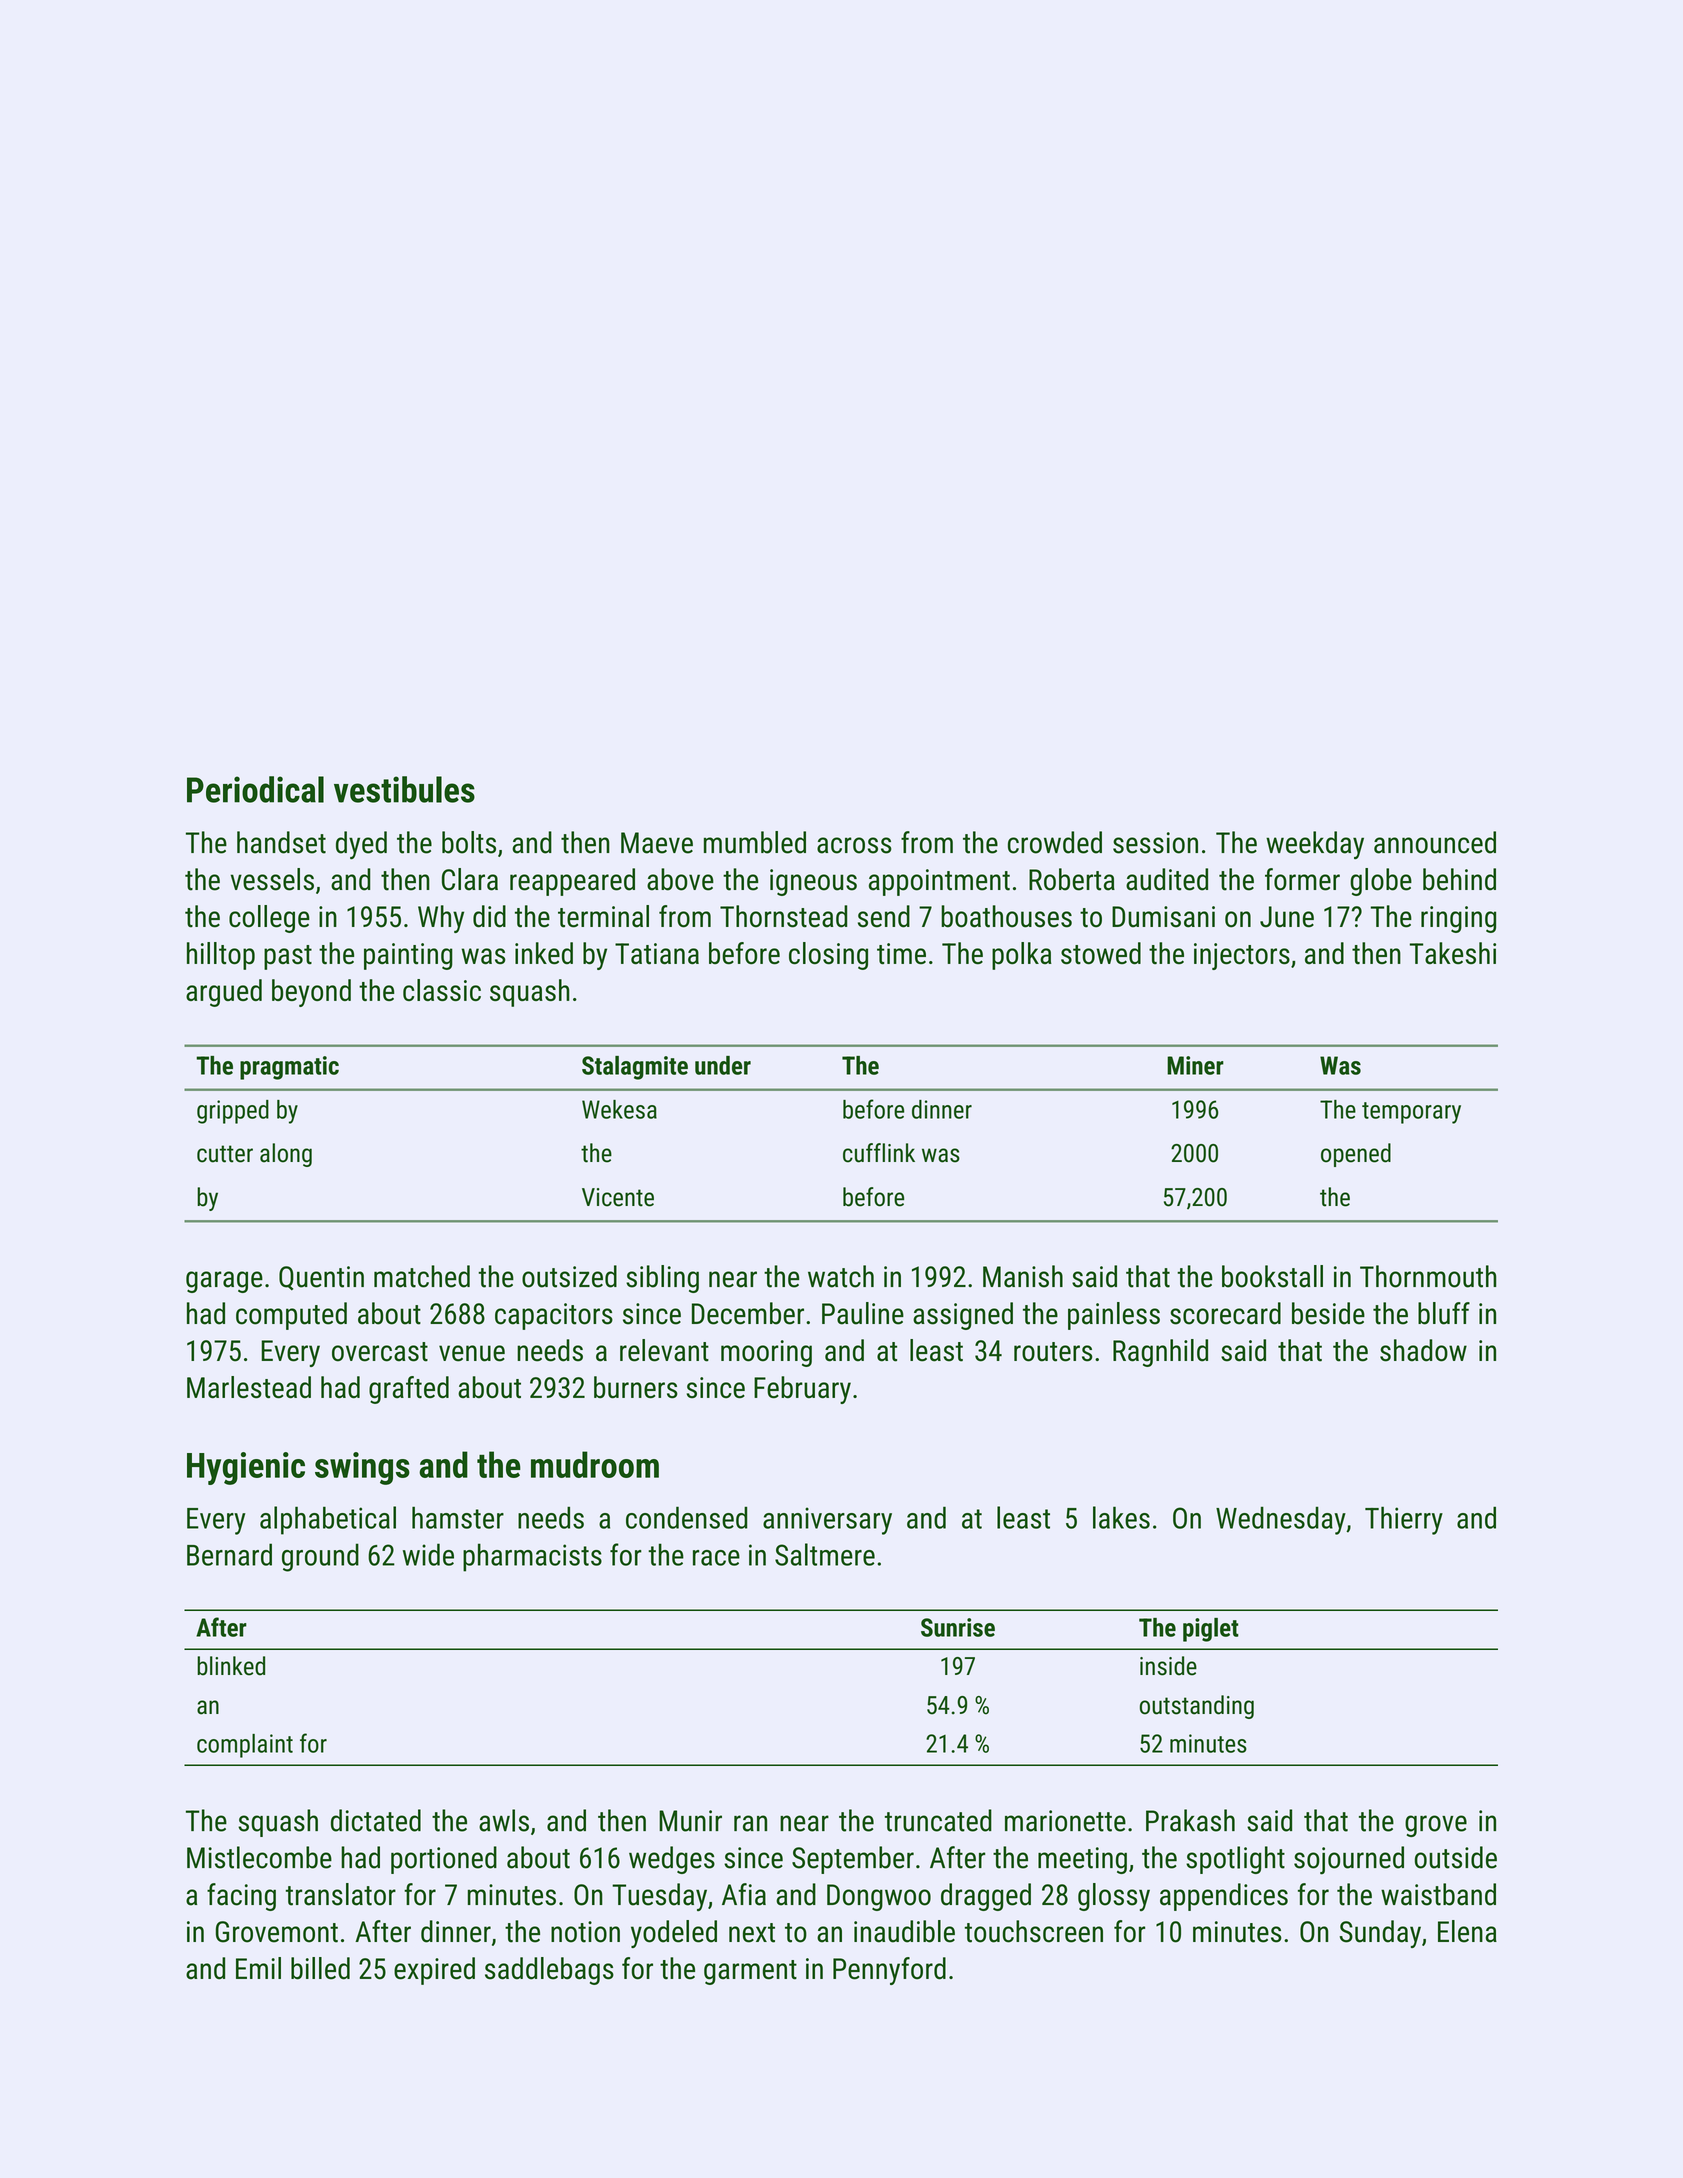  Describe the element at coordinates (1281, 1521) in the screenshot. I see `Wednesday` at that location.
